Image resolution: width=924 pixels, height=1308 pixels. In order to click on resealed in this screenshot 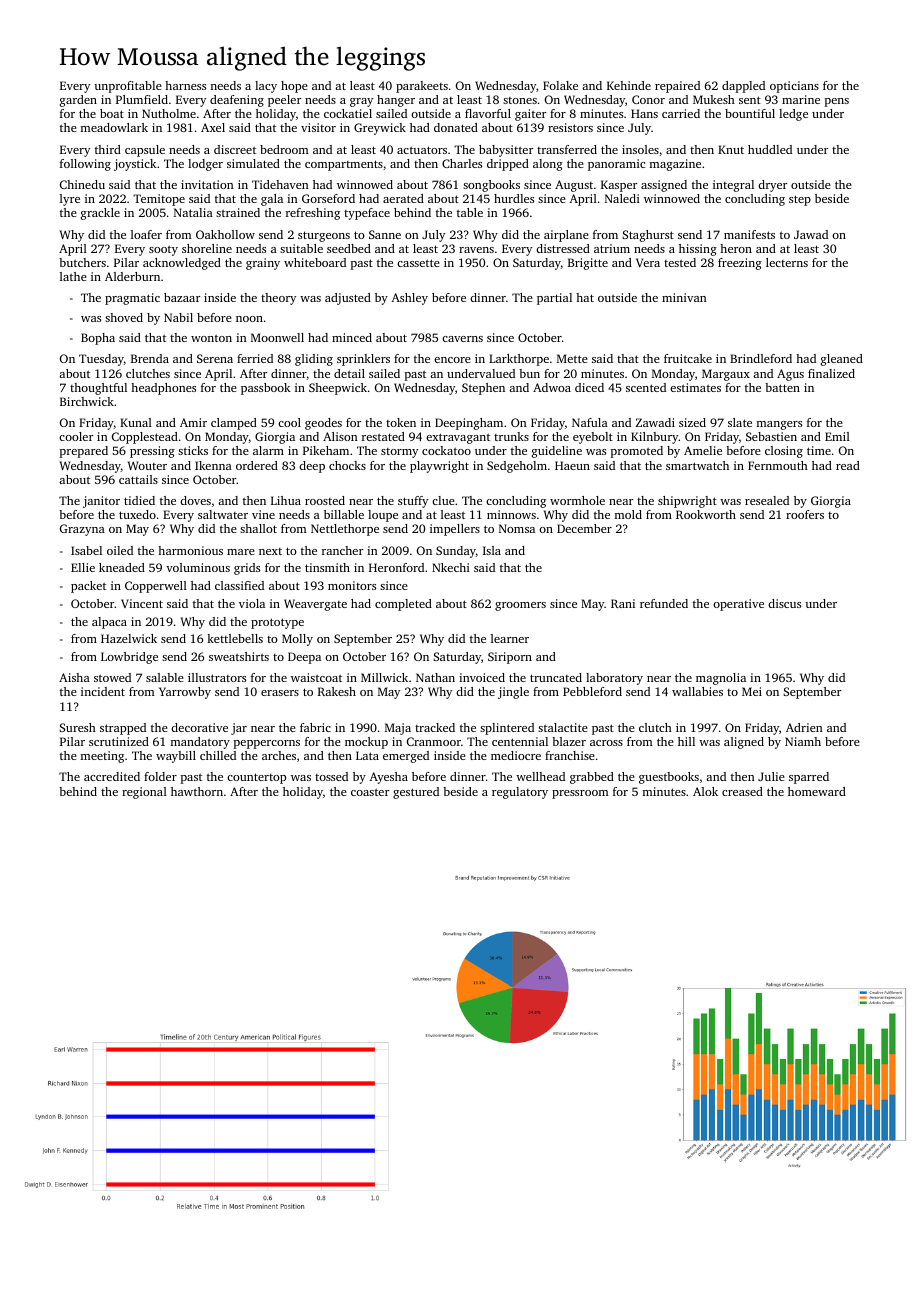, I will do `click(767, 500)`.
